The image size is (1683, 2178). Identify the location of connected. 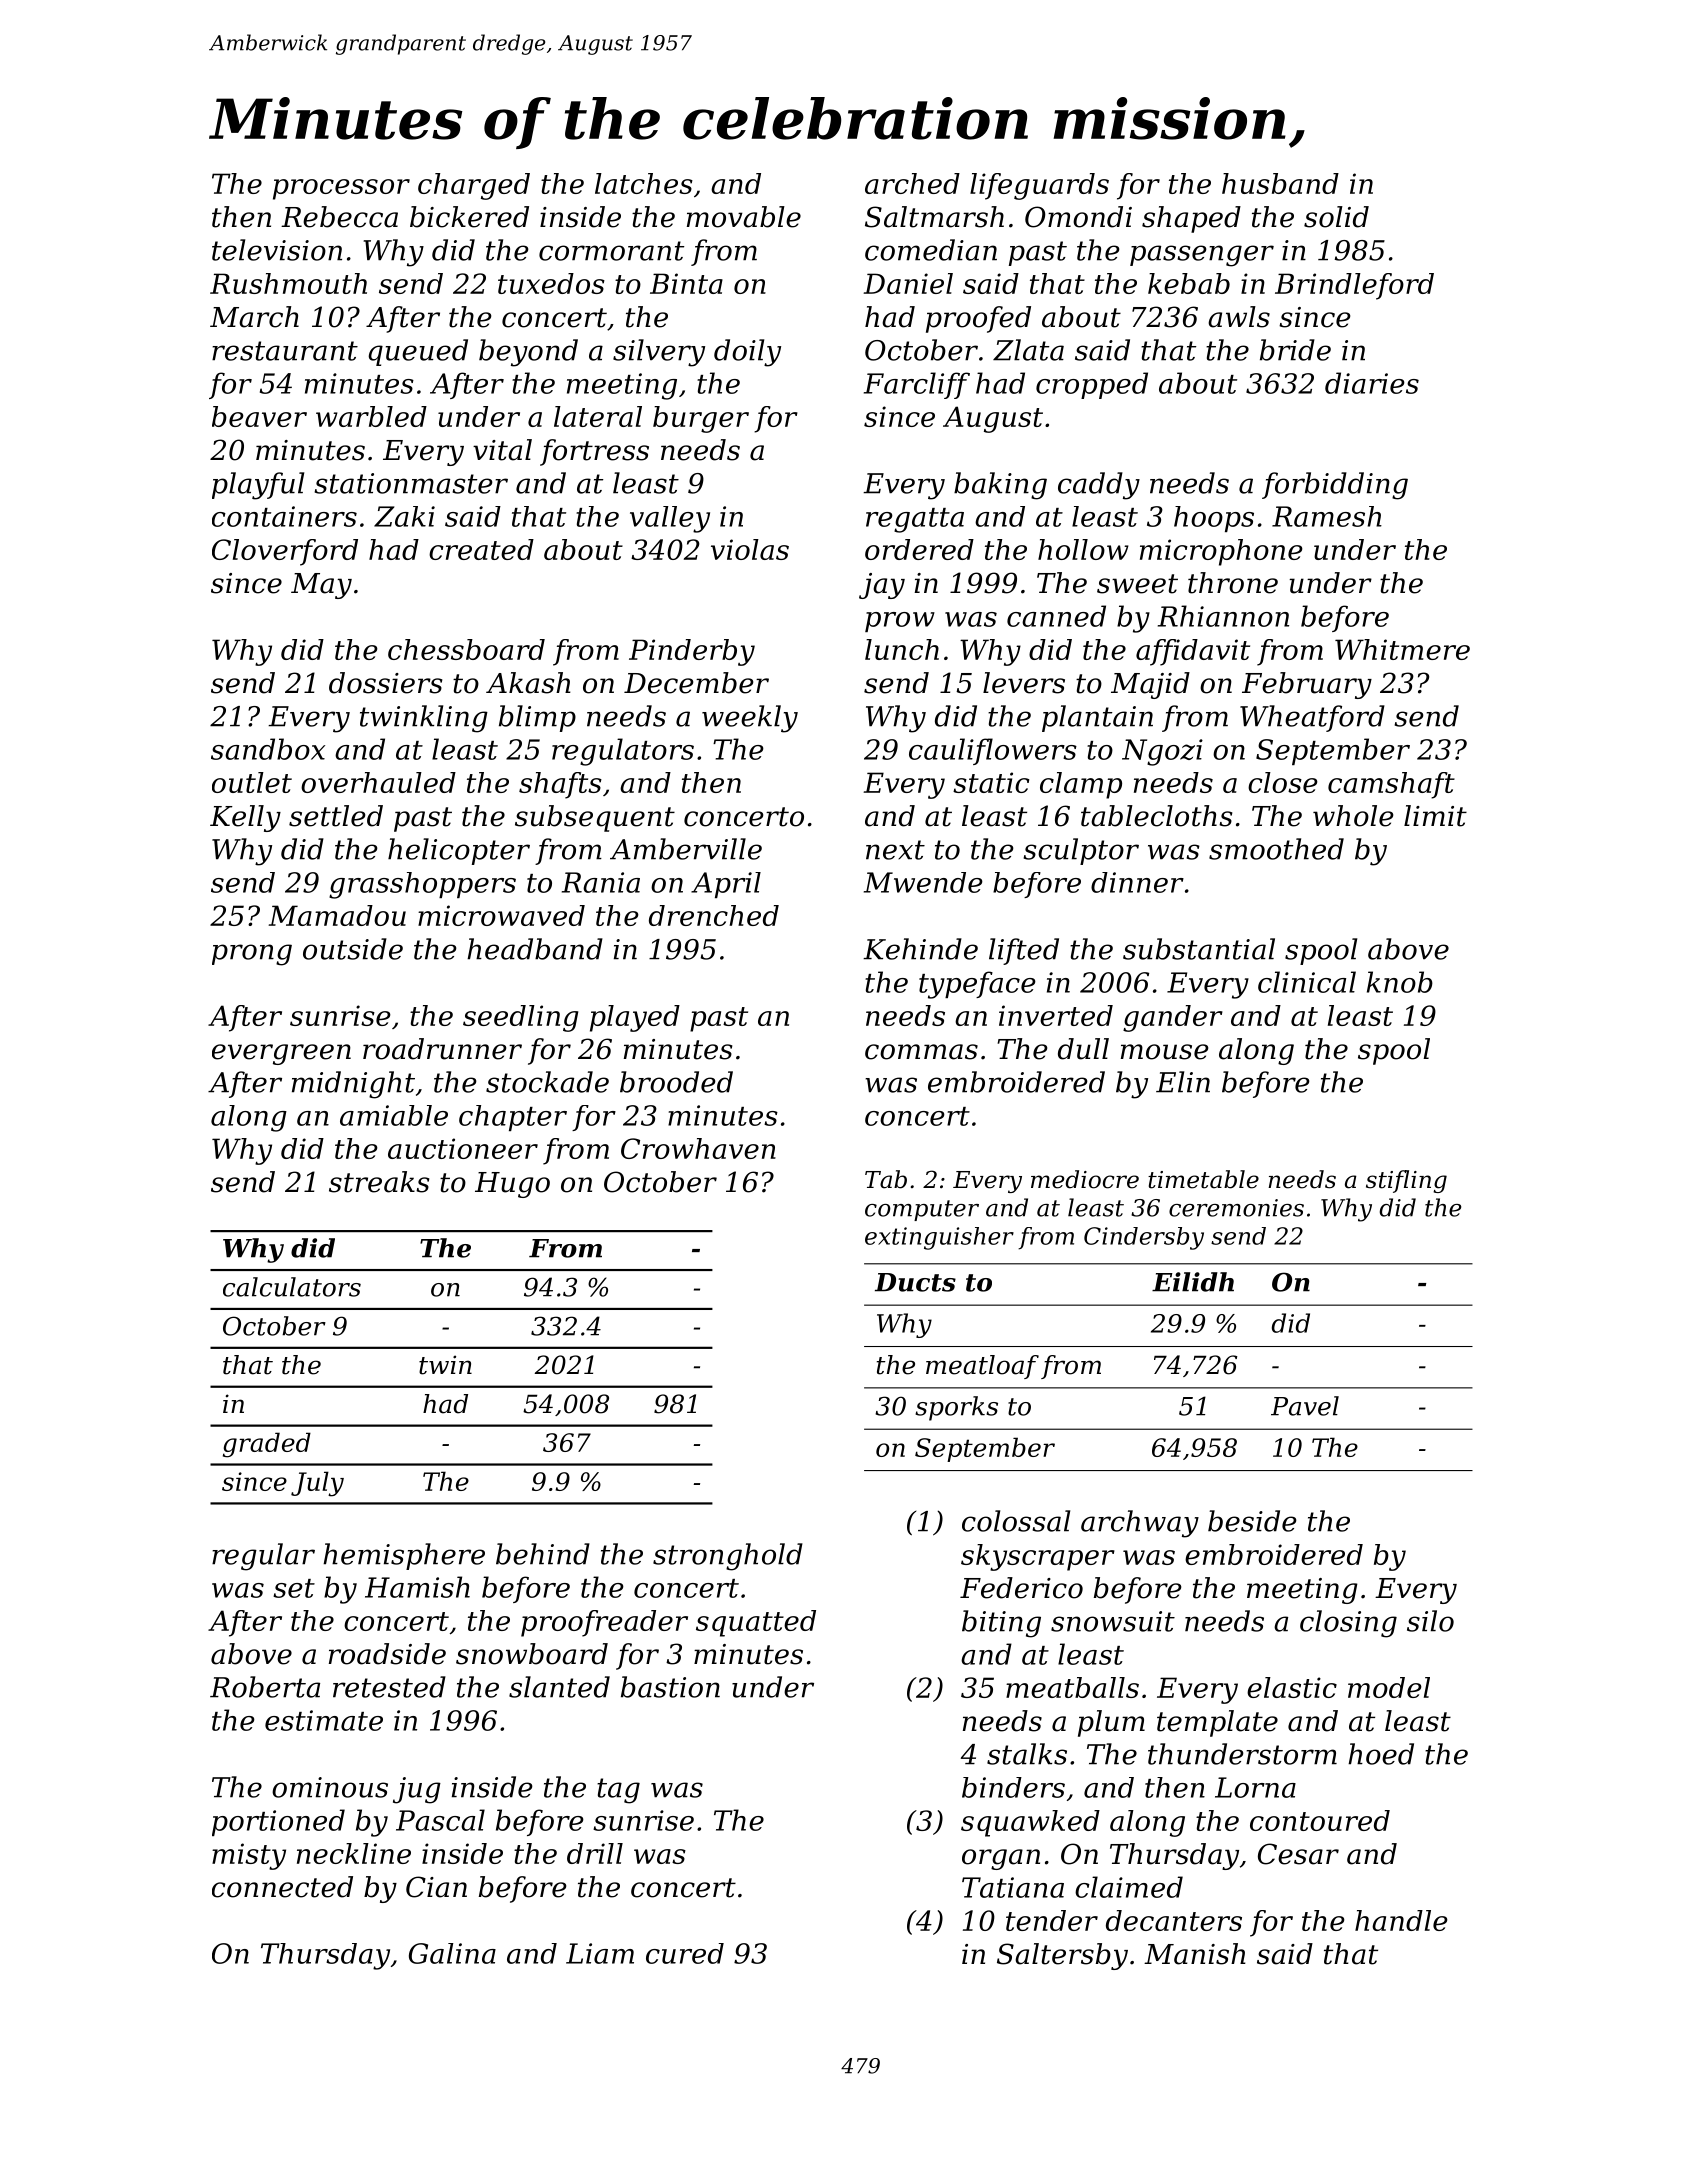
(282, 1887).
